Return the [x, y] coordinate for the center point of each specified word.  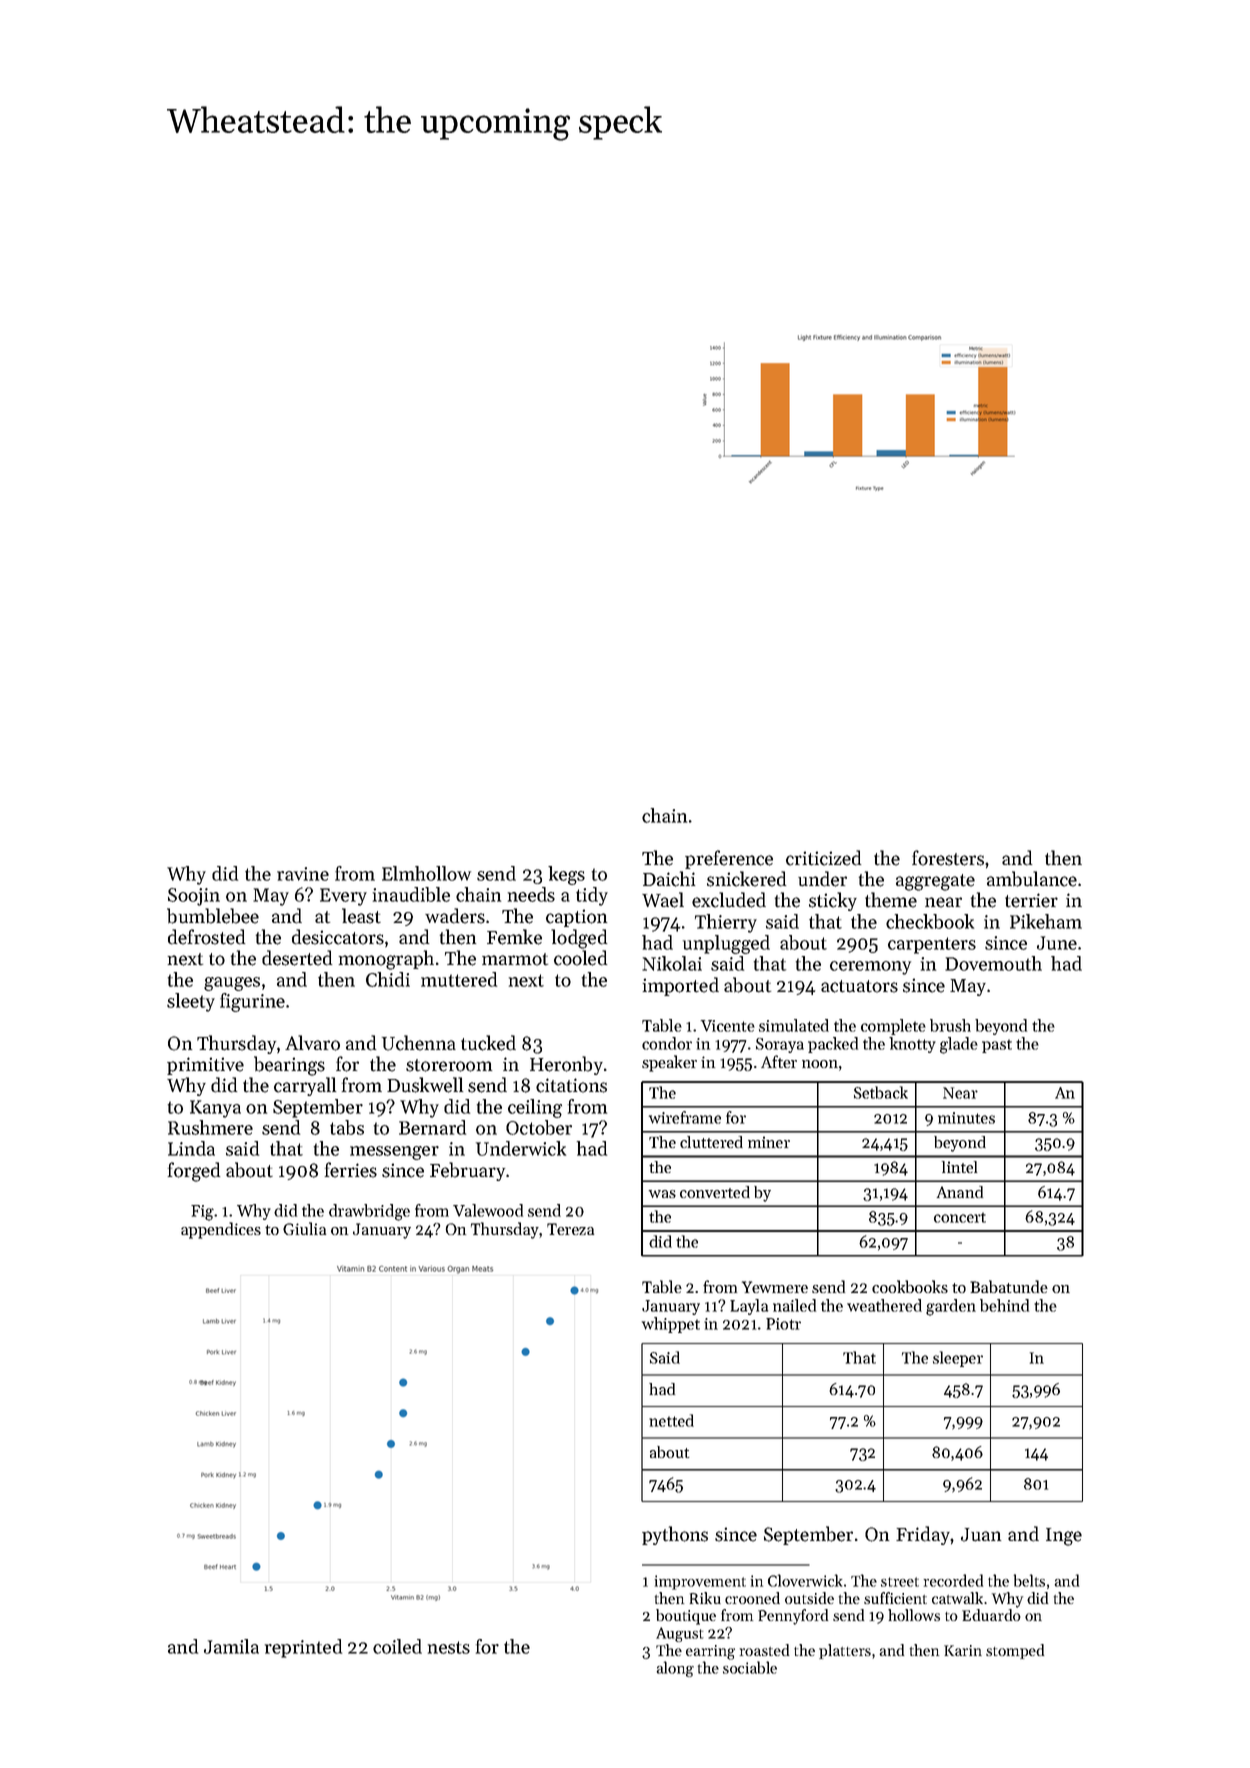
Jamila [231, 1646]
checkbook [930, 921]
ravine [303, 874]
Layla [749, 1307]
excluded [729, 900]
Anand [960, 1192]
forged [194, 1172]
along [675, 1669]
